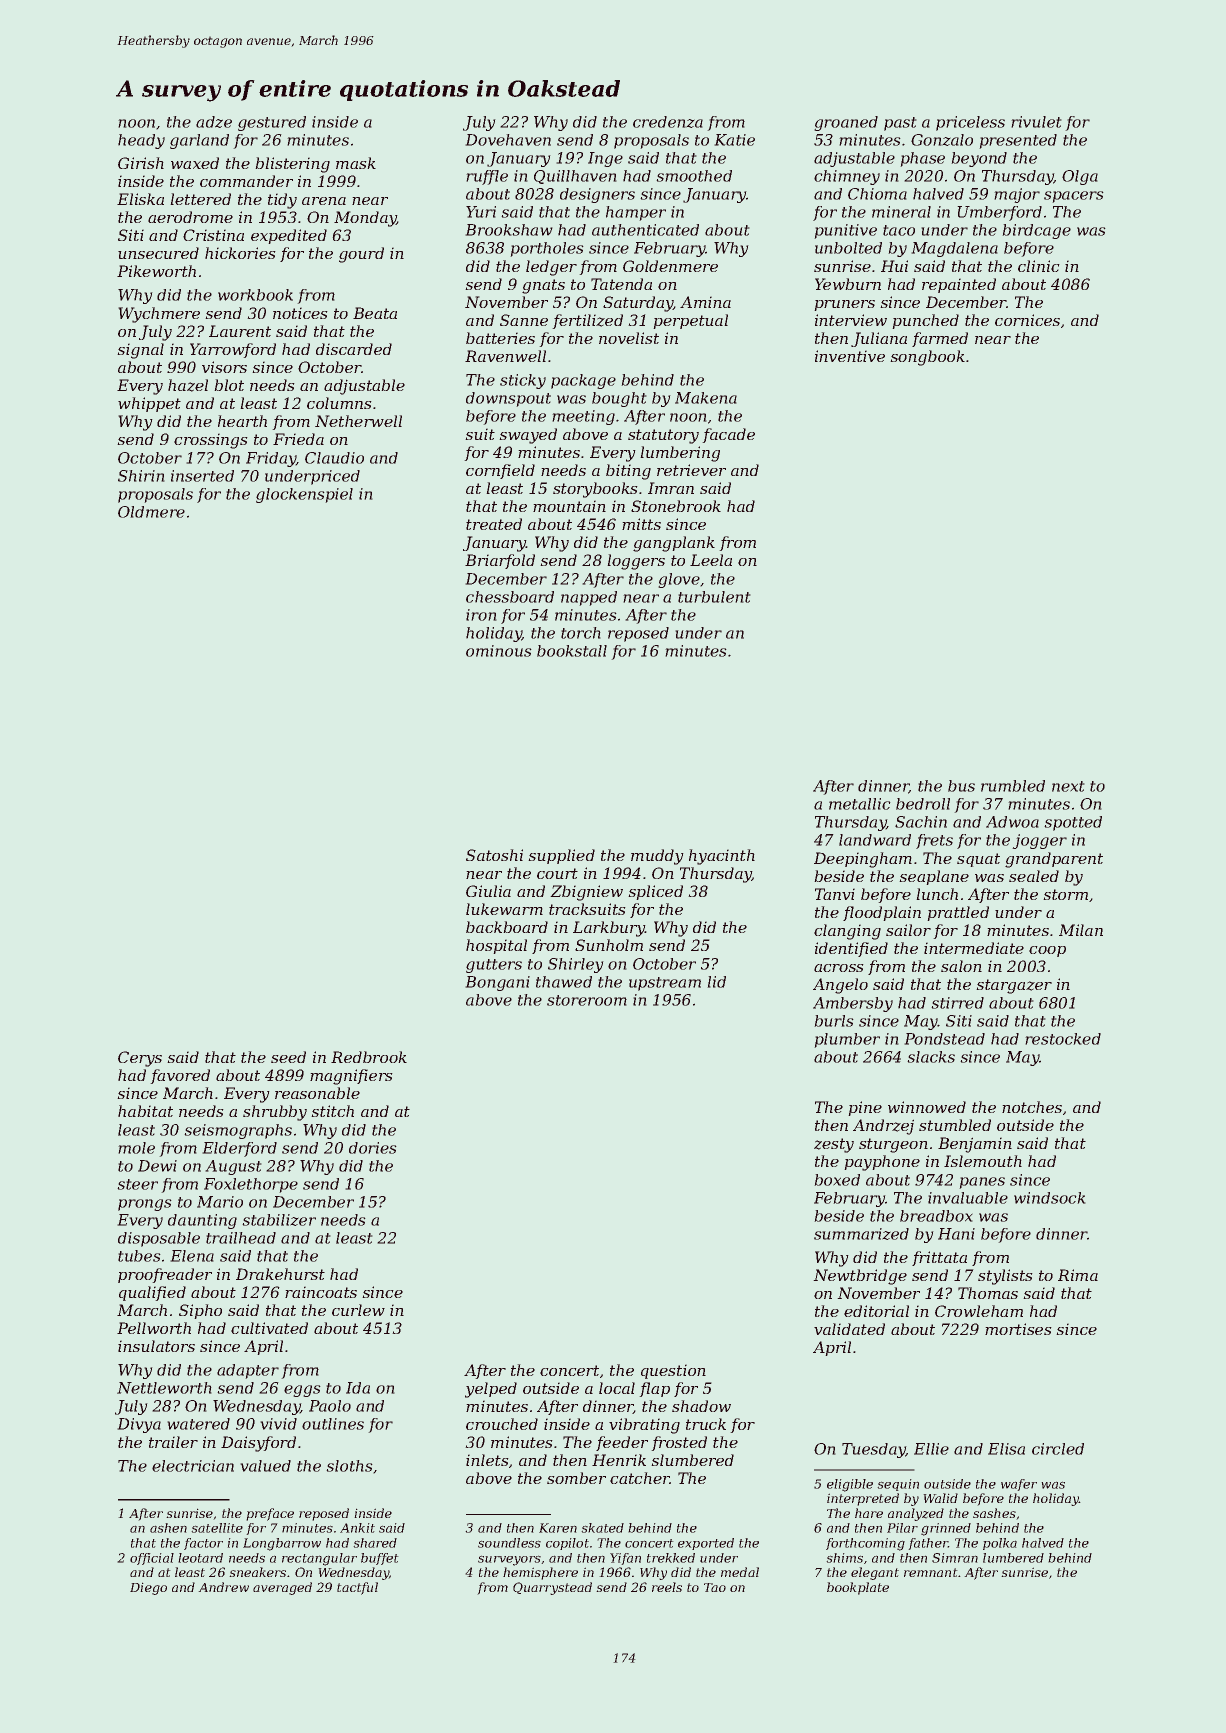 This screenshot has width=1226, height=1733. Describe the element at coordinates (899, 230) in the screenshot. I see `taco` at that location.
